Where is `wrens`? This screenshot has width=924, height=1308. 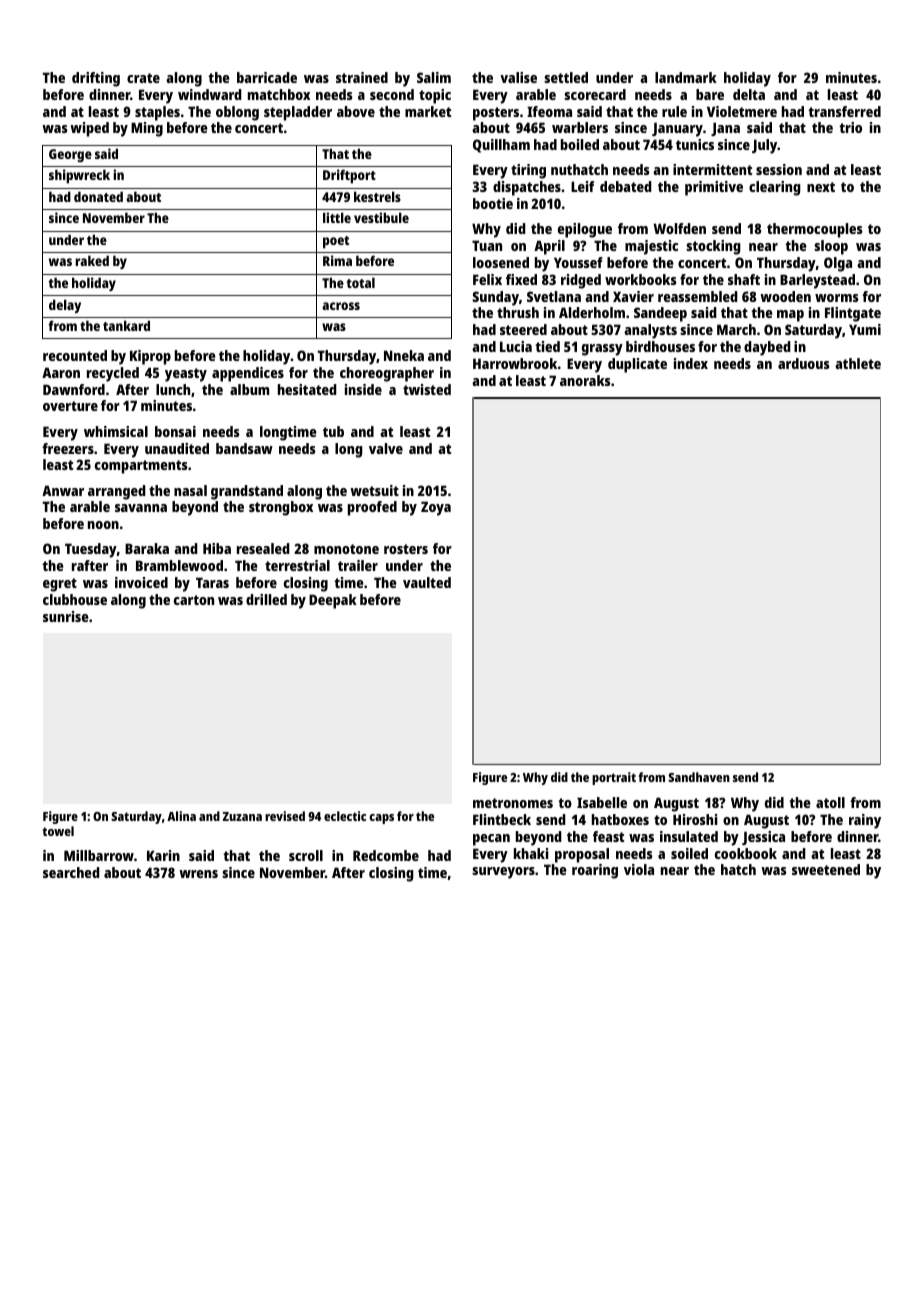 wrens is located at coordinates (198, 874).
